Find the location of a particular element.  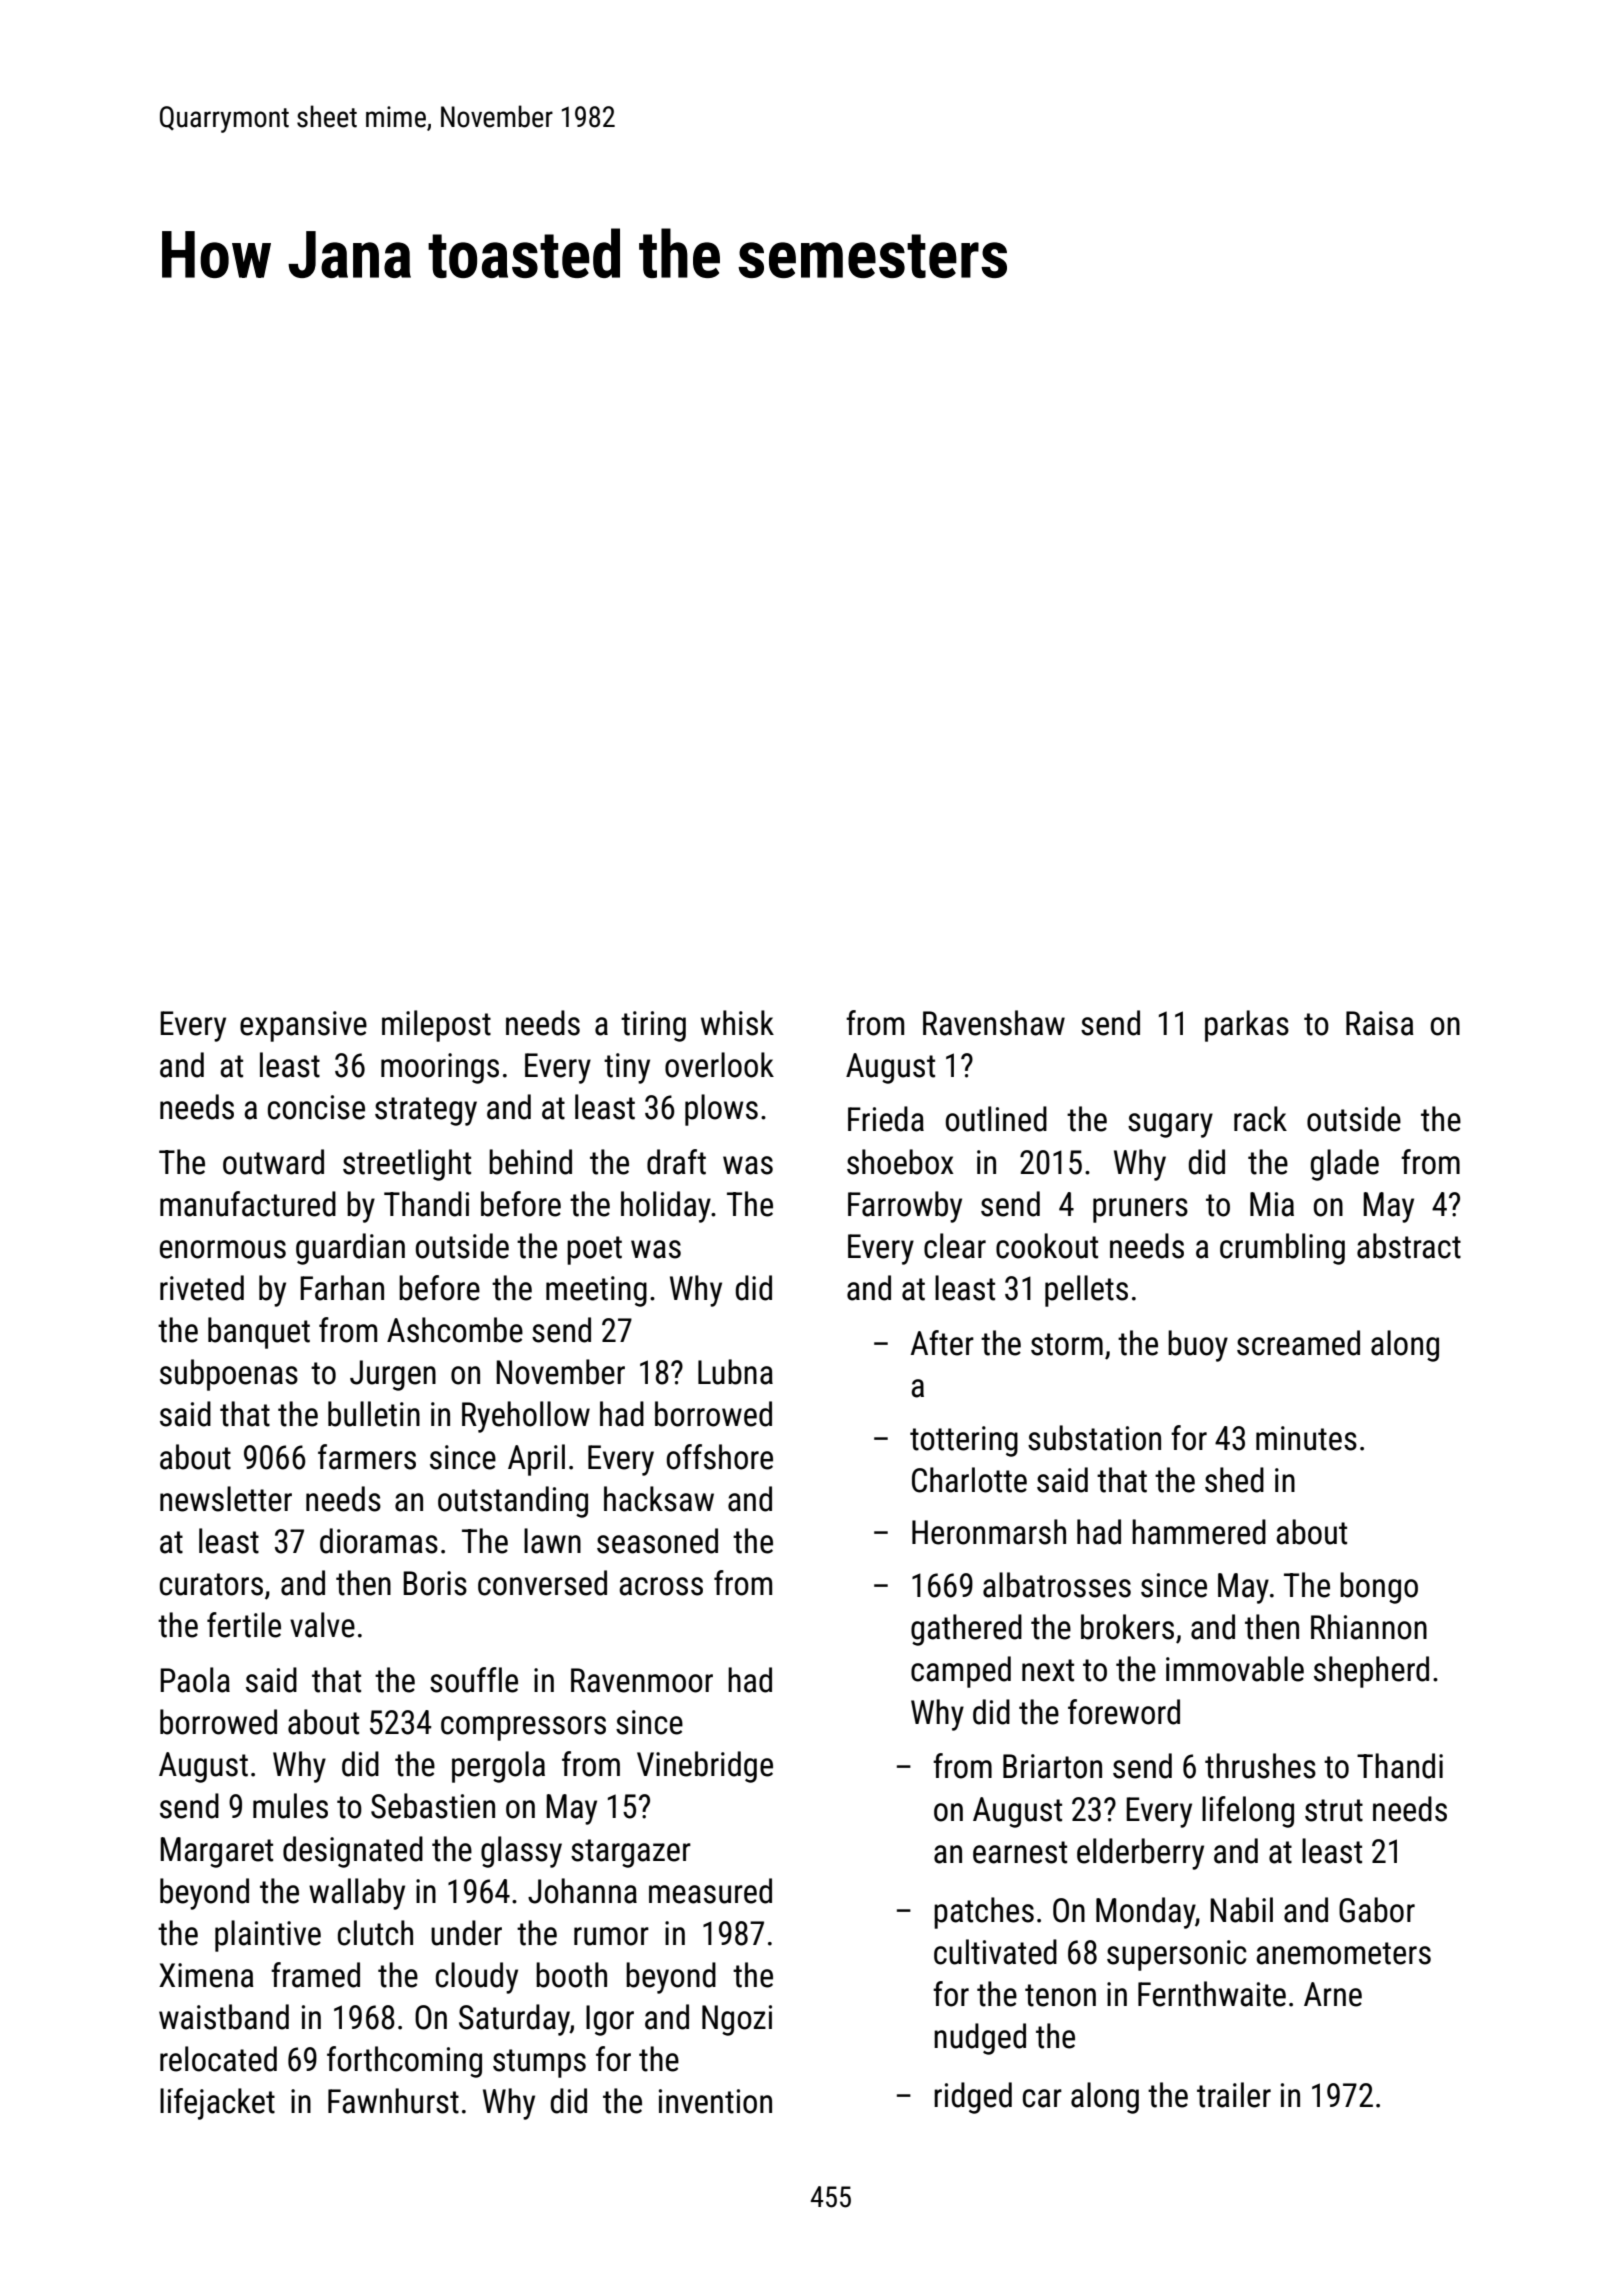

Sebastien is located at coordinates (433, 1806).
